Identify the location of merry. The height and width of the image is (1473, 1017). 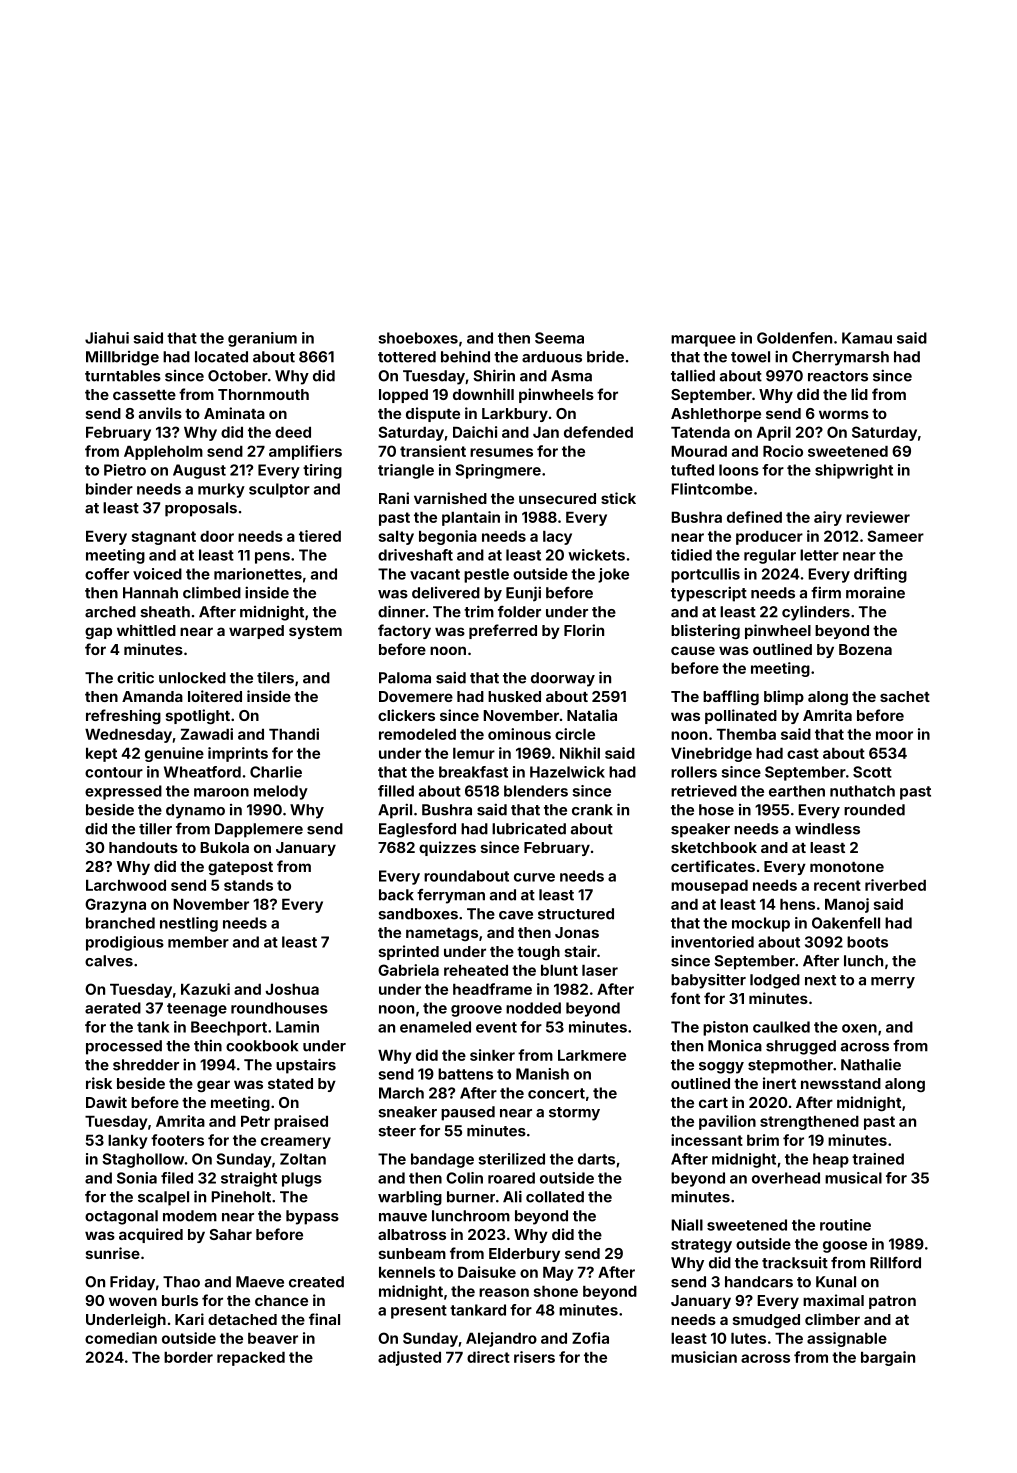
(893, 983).
